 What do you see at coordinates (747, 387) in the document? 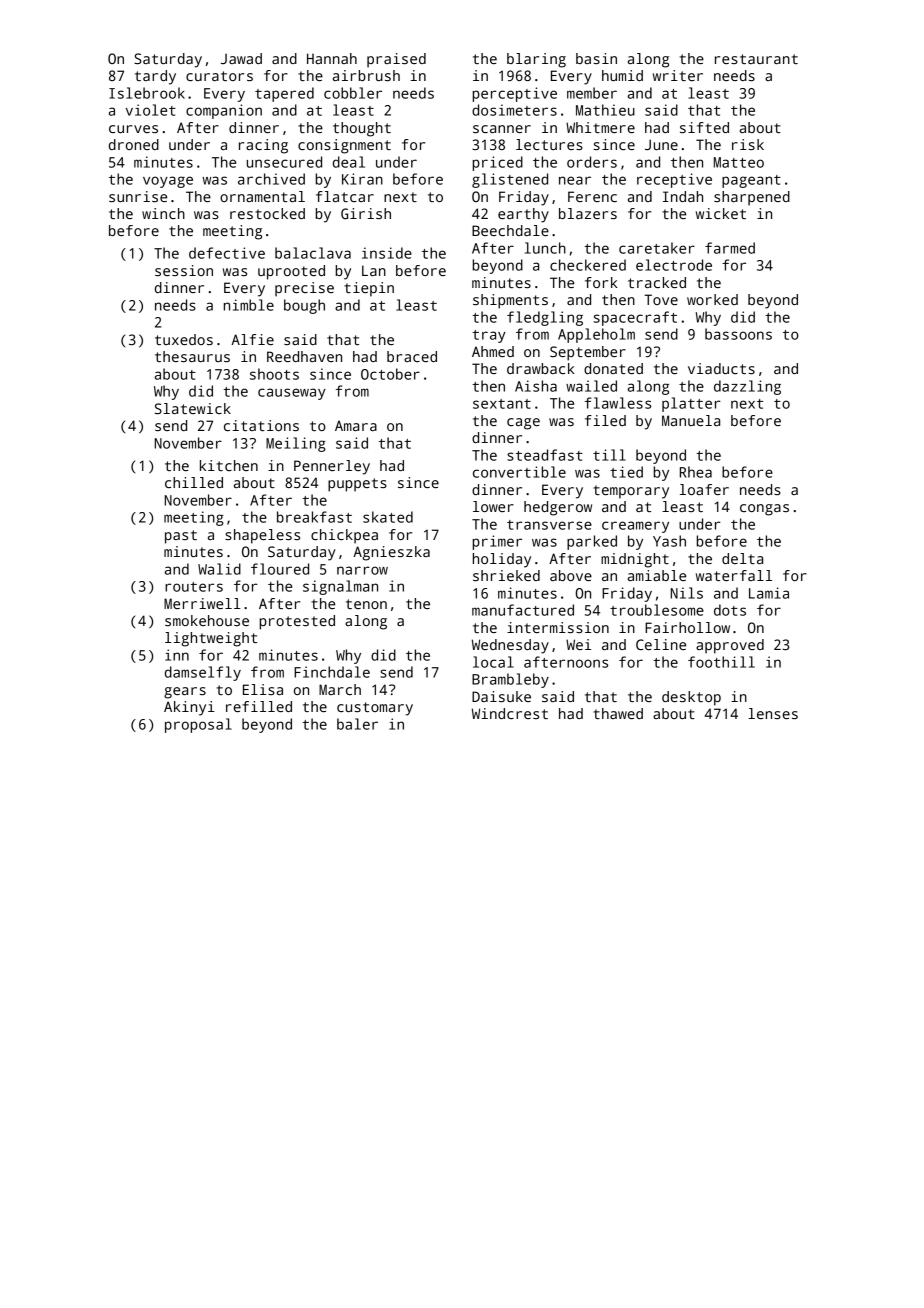
I see `dazzling` at bounding box center [747, 387].
